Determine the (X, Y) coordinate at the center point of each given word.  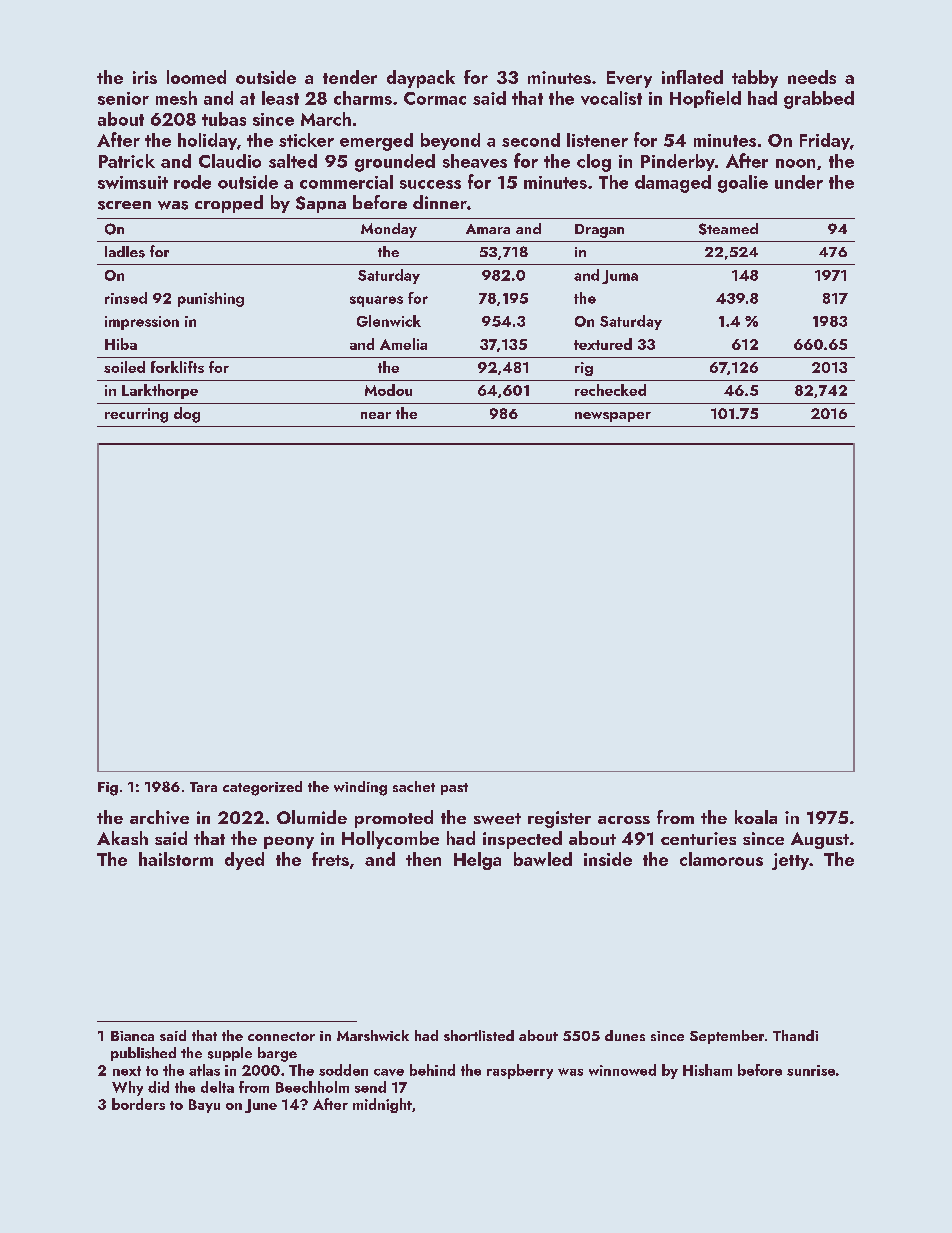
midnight (382, 1105)
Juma (620, 277)
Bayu (204, 1106)
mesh (176, 98)
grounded (395, 163)
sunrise (811, 1070)
